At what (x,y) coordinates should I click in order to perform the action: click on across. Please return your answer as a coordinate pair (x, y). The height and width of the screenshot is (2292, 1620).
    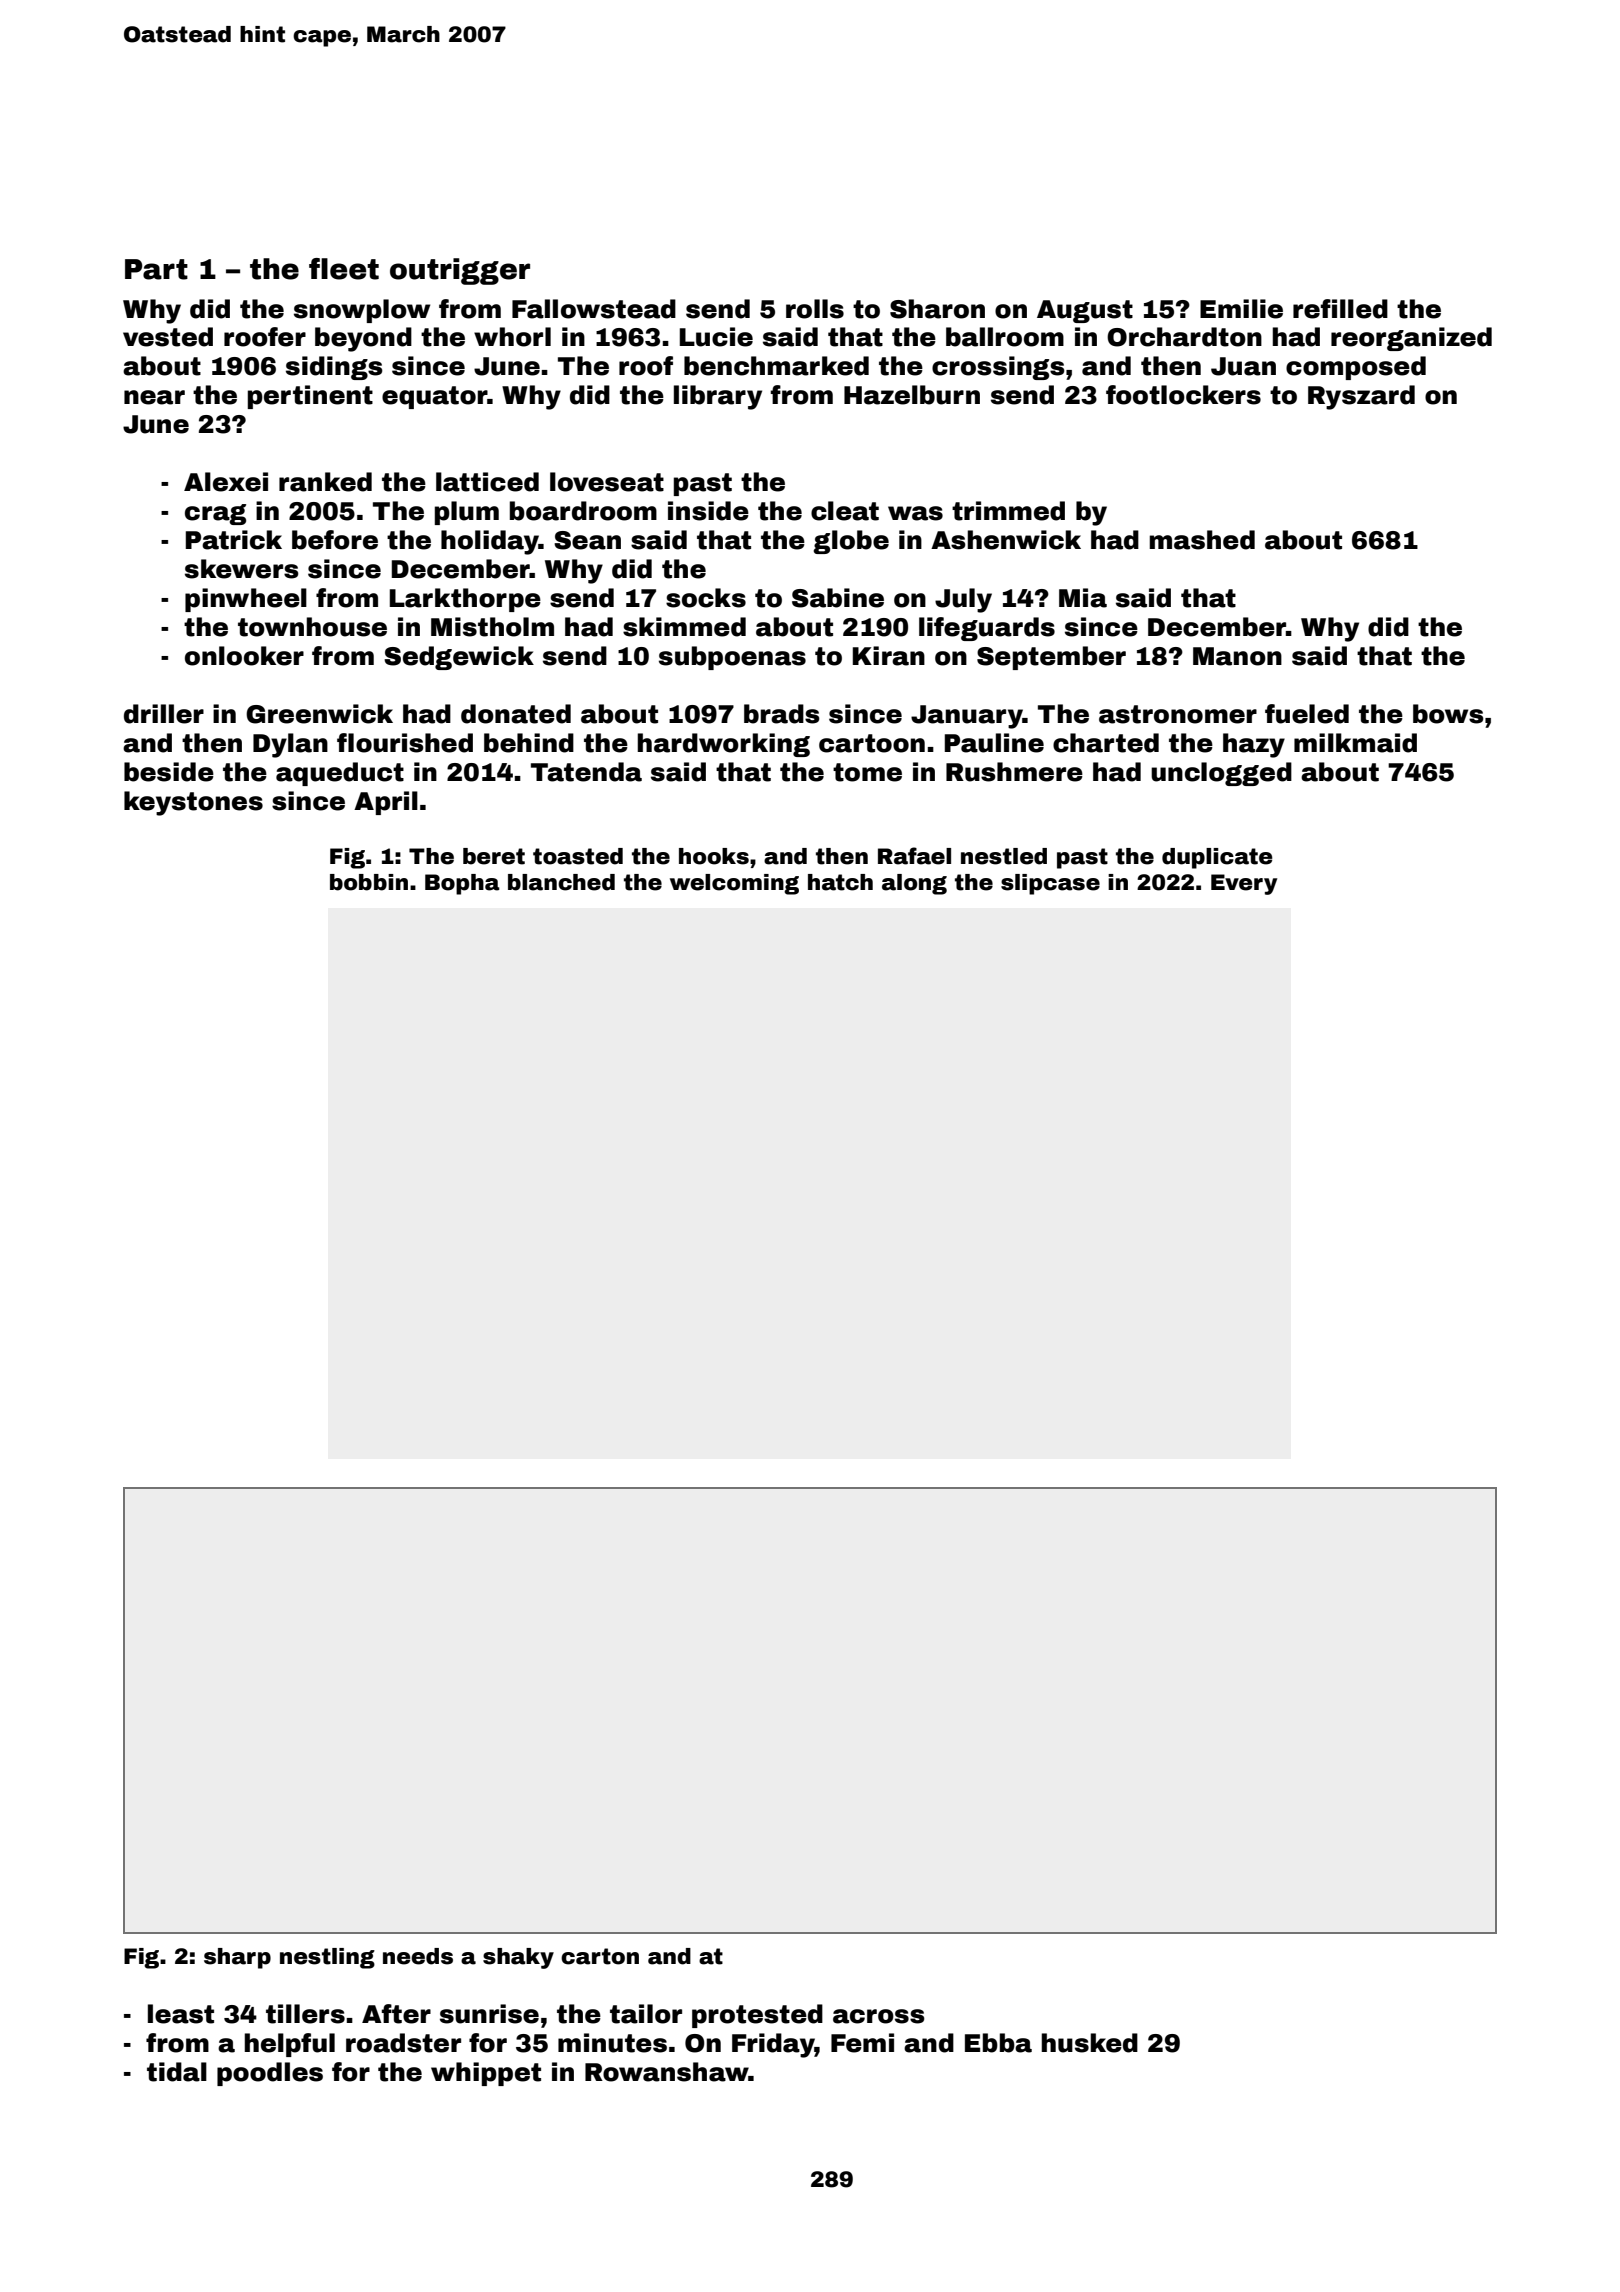
    Looking at the image, I should click on (879, 2016).
